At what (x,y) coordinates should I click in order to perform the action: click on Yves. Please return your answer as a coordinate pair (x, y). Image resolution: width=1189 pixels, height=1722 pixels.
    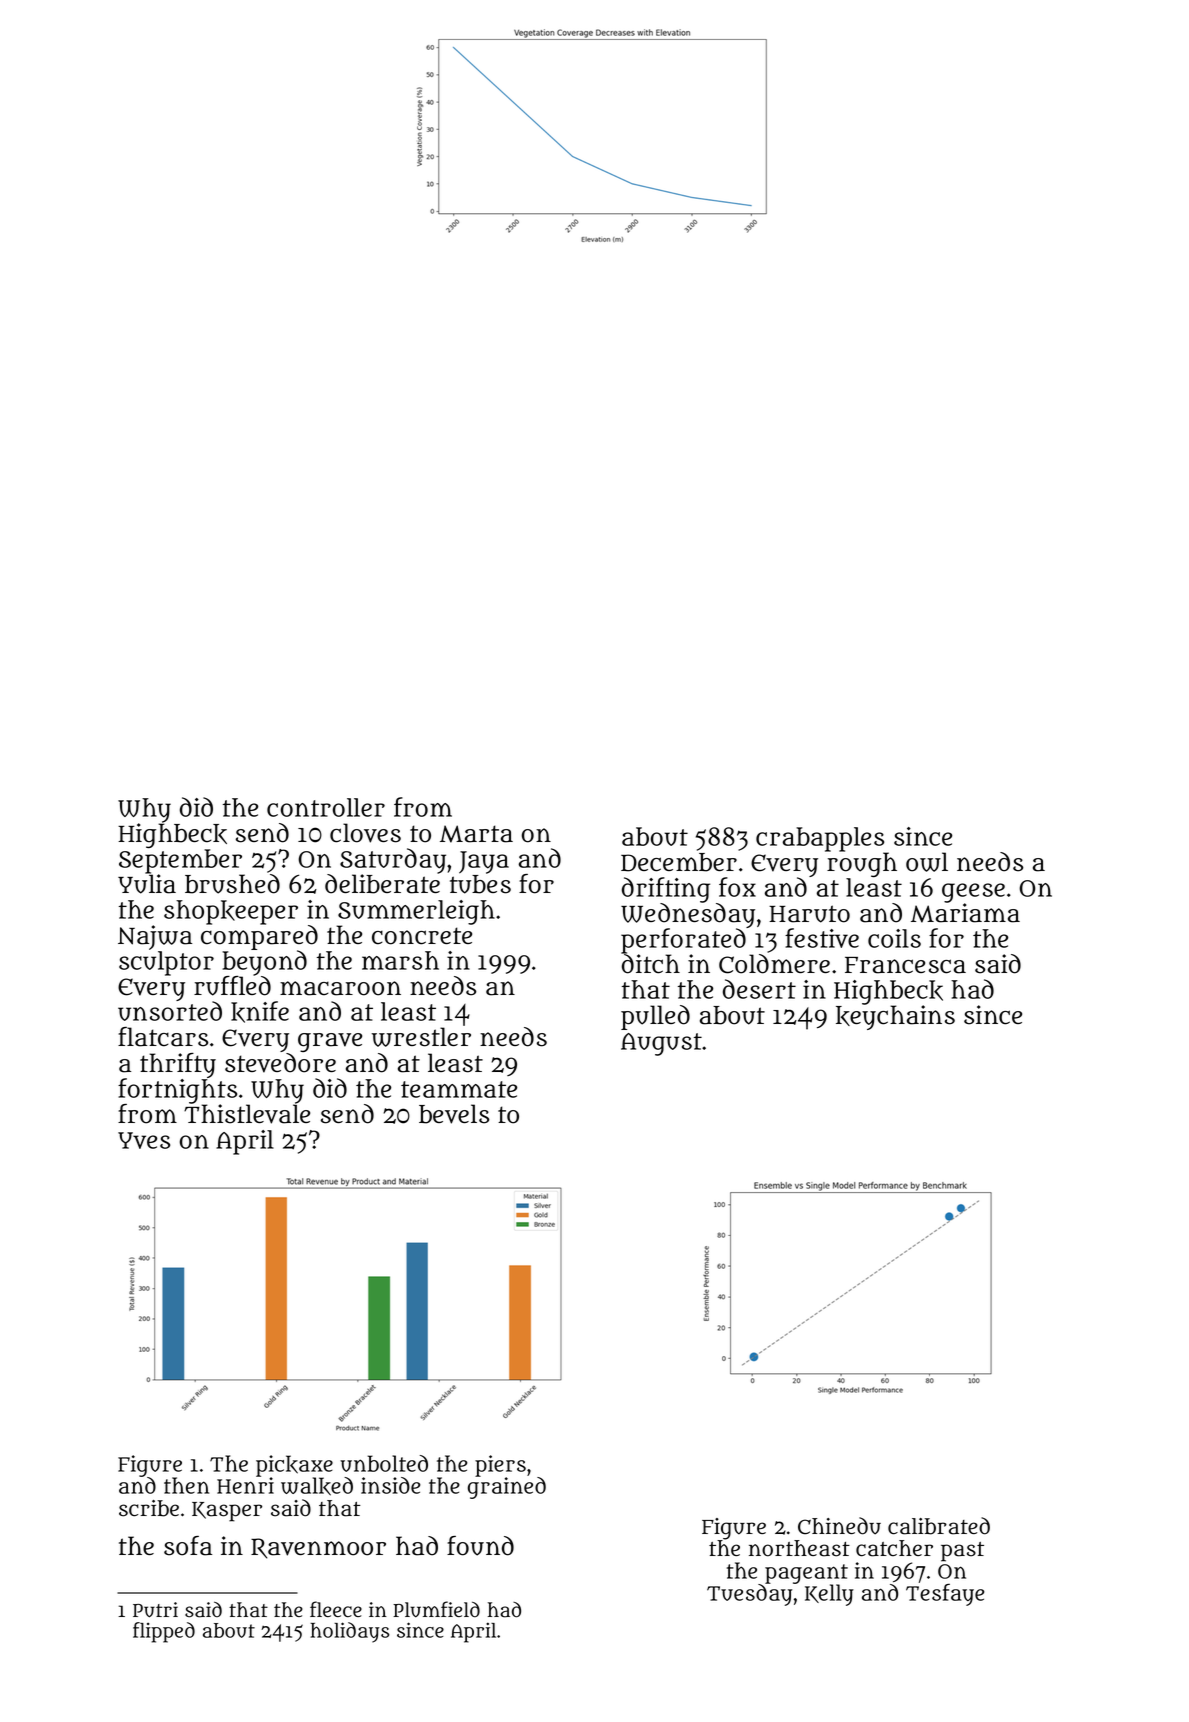
    Looking at the image, I should click on (144, 1140).
